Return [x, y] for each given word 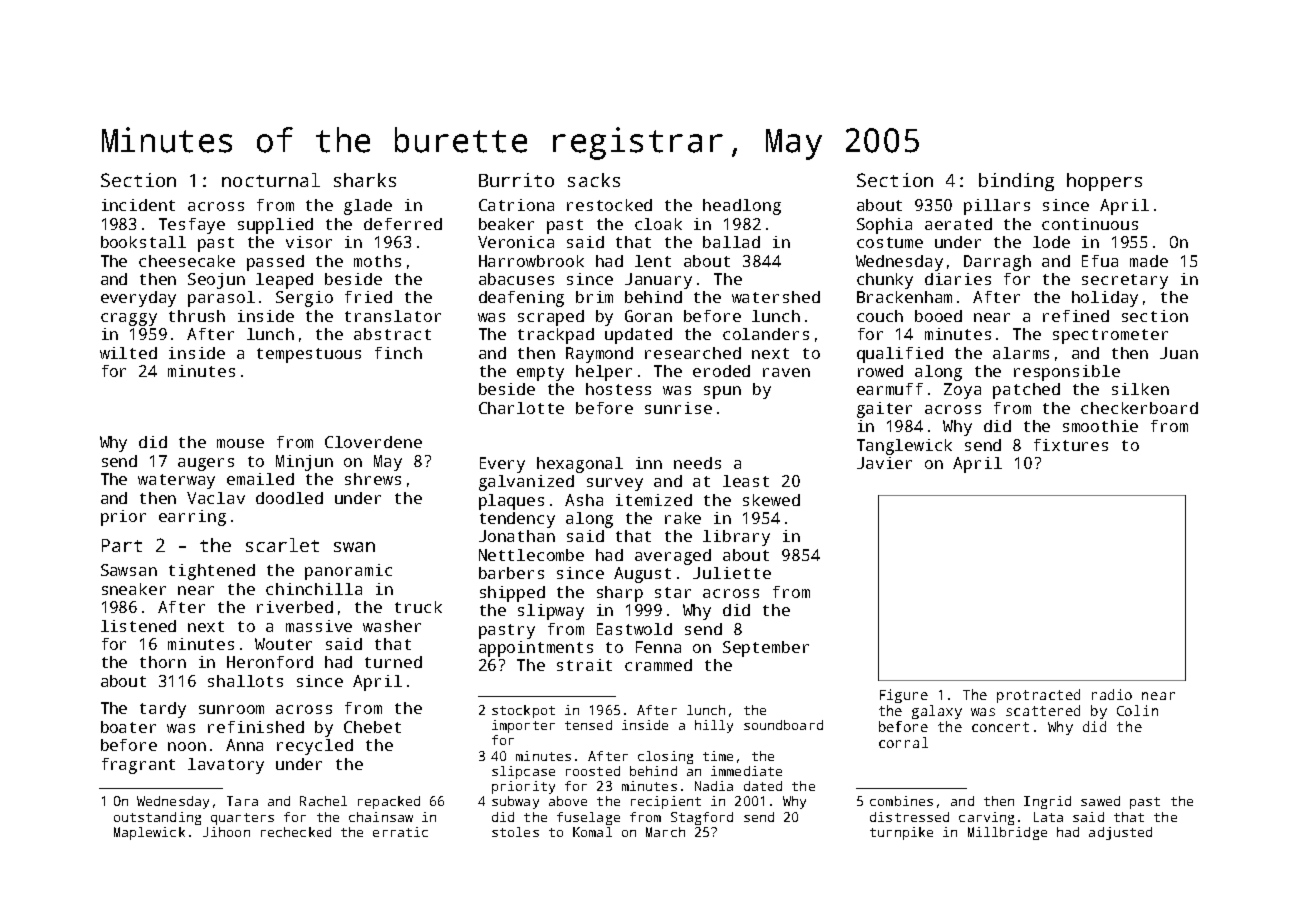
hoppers [1104, 182]
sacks [594, 180]
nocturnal [271, 180]
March [665, 832]
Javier [884, 463]
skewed [771, 500]
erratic [400, 832]
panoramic [348, 572]
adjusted [1120, 833]
